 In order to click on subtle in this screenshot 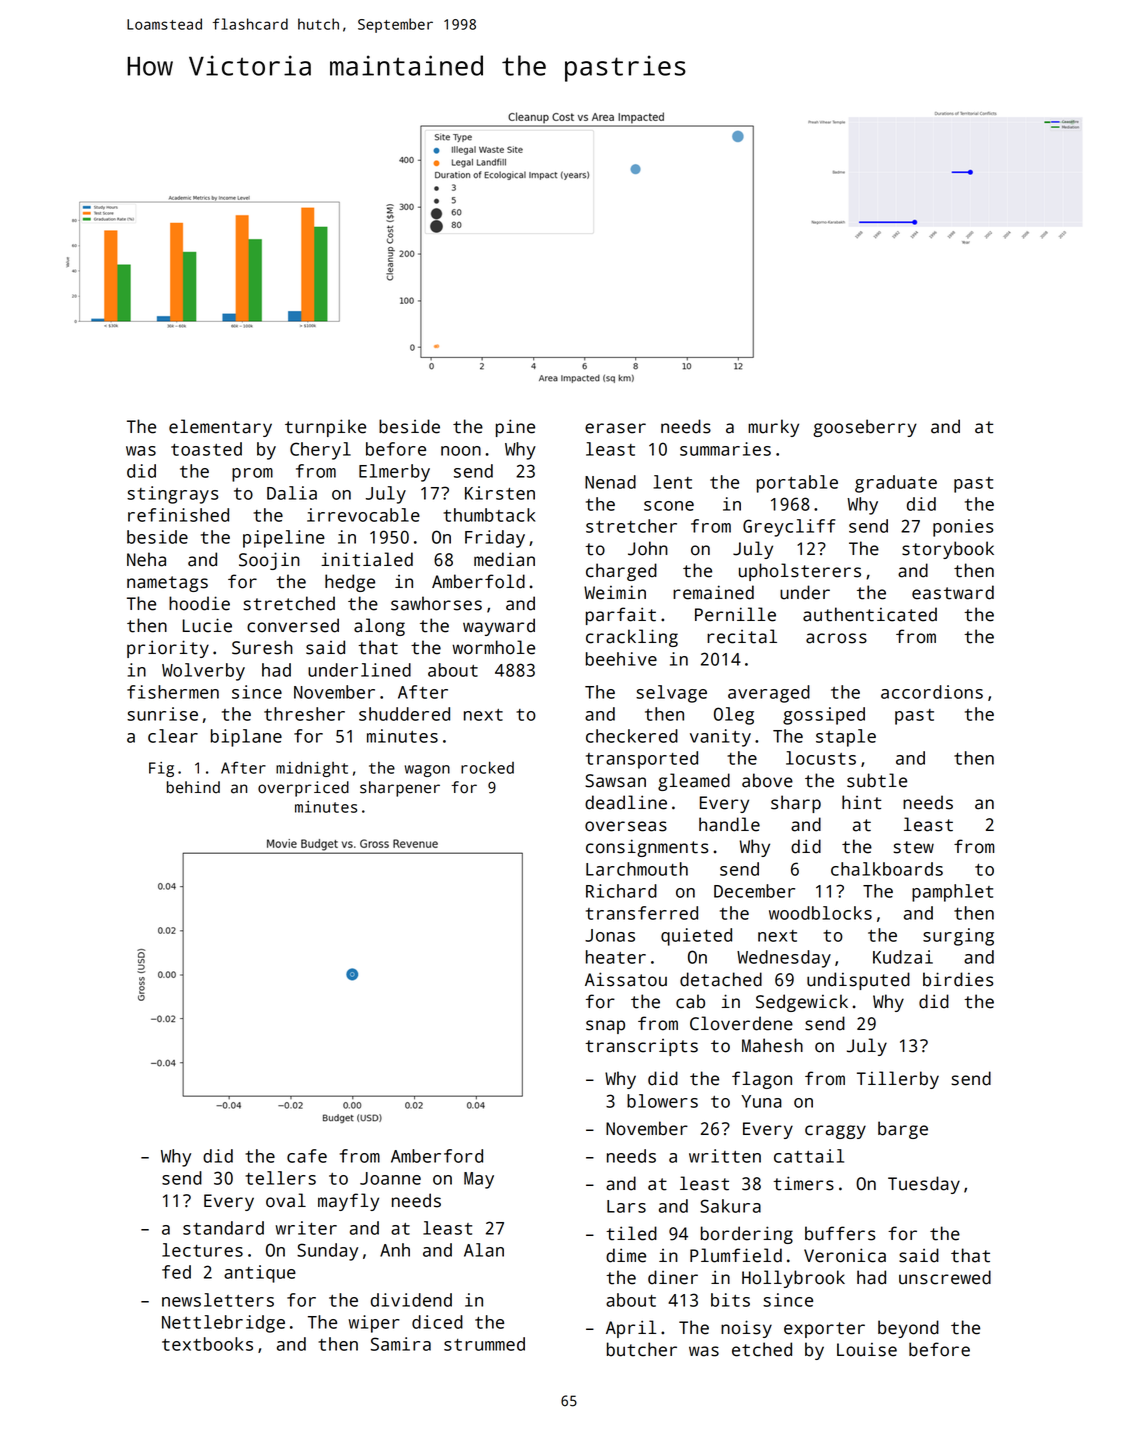, I will do `click(877, 780)`.
